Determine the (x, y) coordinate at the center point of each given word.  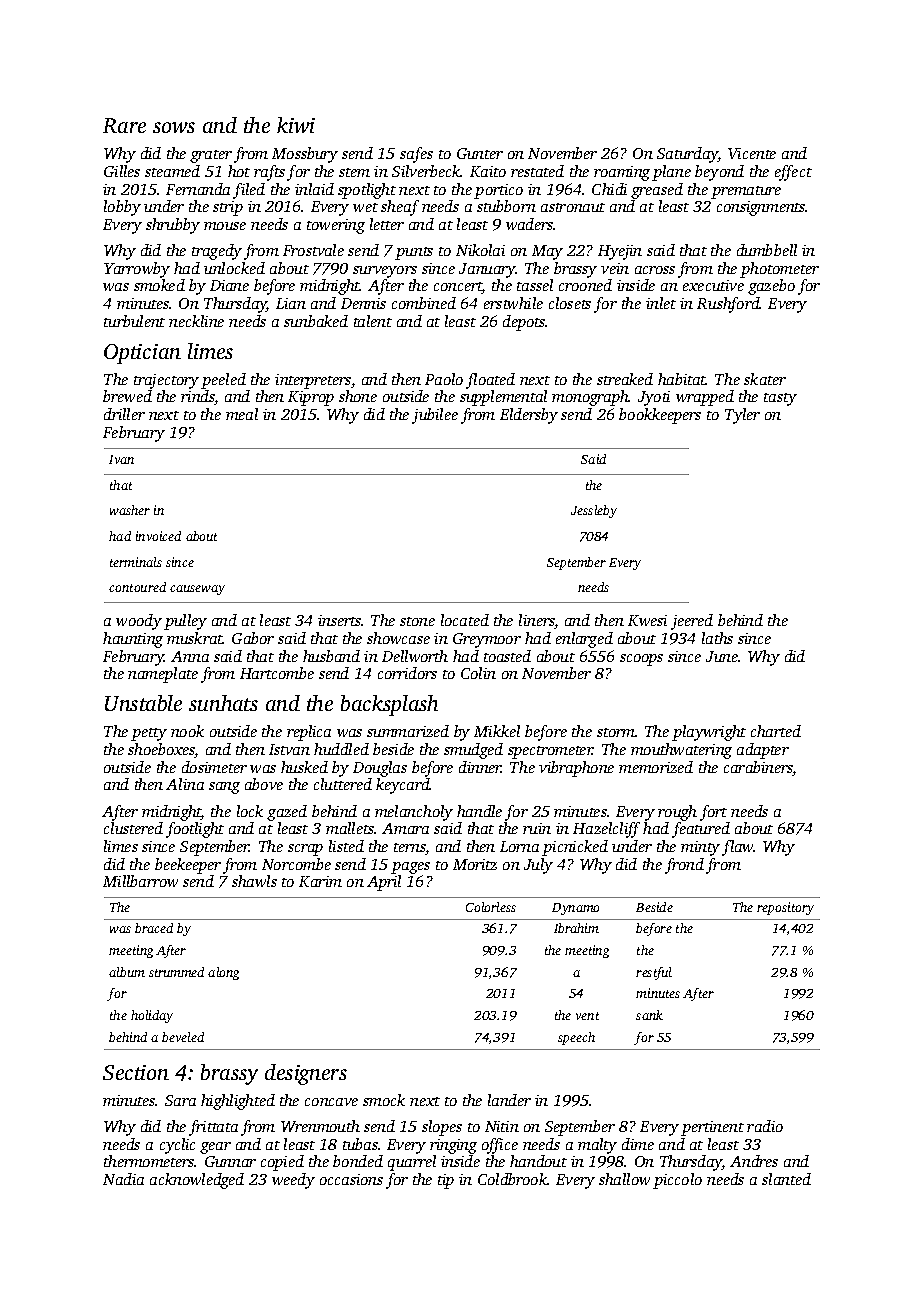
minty (700, 848)
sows (174, 127)
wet (365, 207)
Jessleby (594, 511)
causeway (197, 590)
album (127, 972)
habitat (682, 379)
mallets (350, 828)
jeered (692, 622)
